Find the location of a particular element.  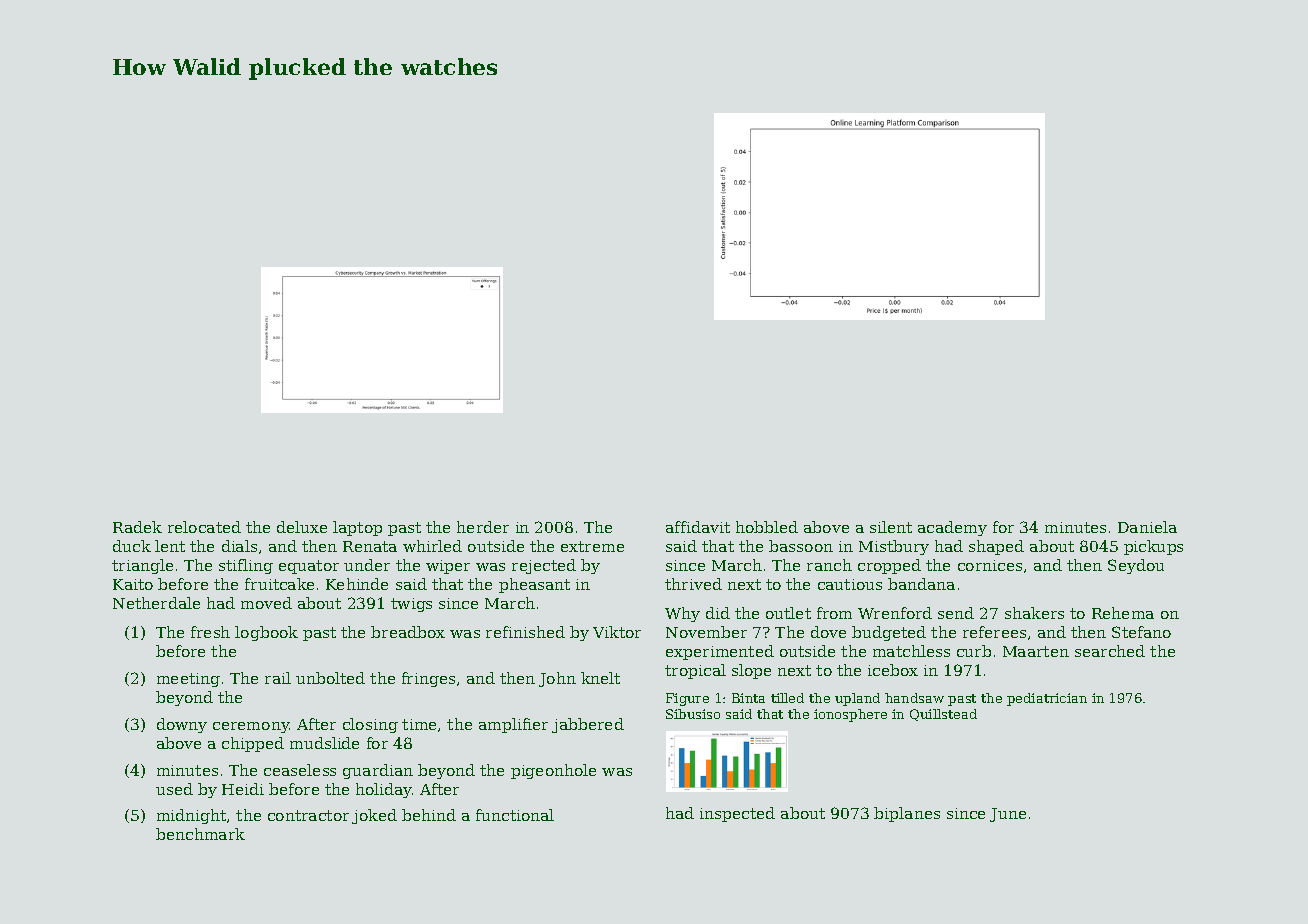

Maarten is located at coordinates (1036, 651).
